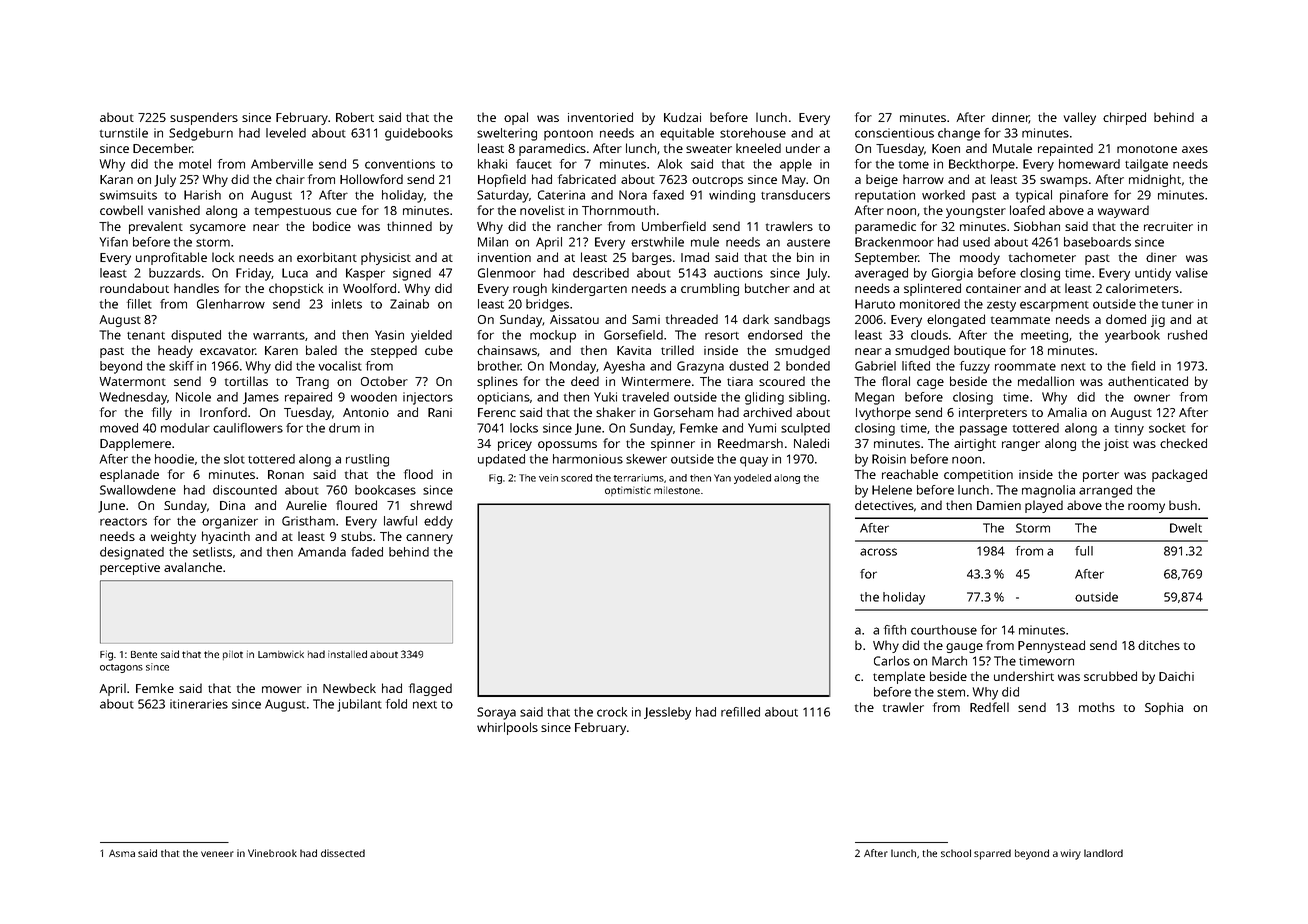  Describe the element at coordinates (1116, 445) in the page. I see `joist` at that location.
